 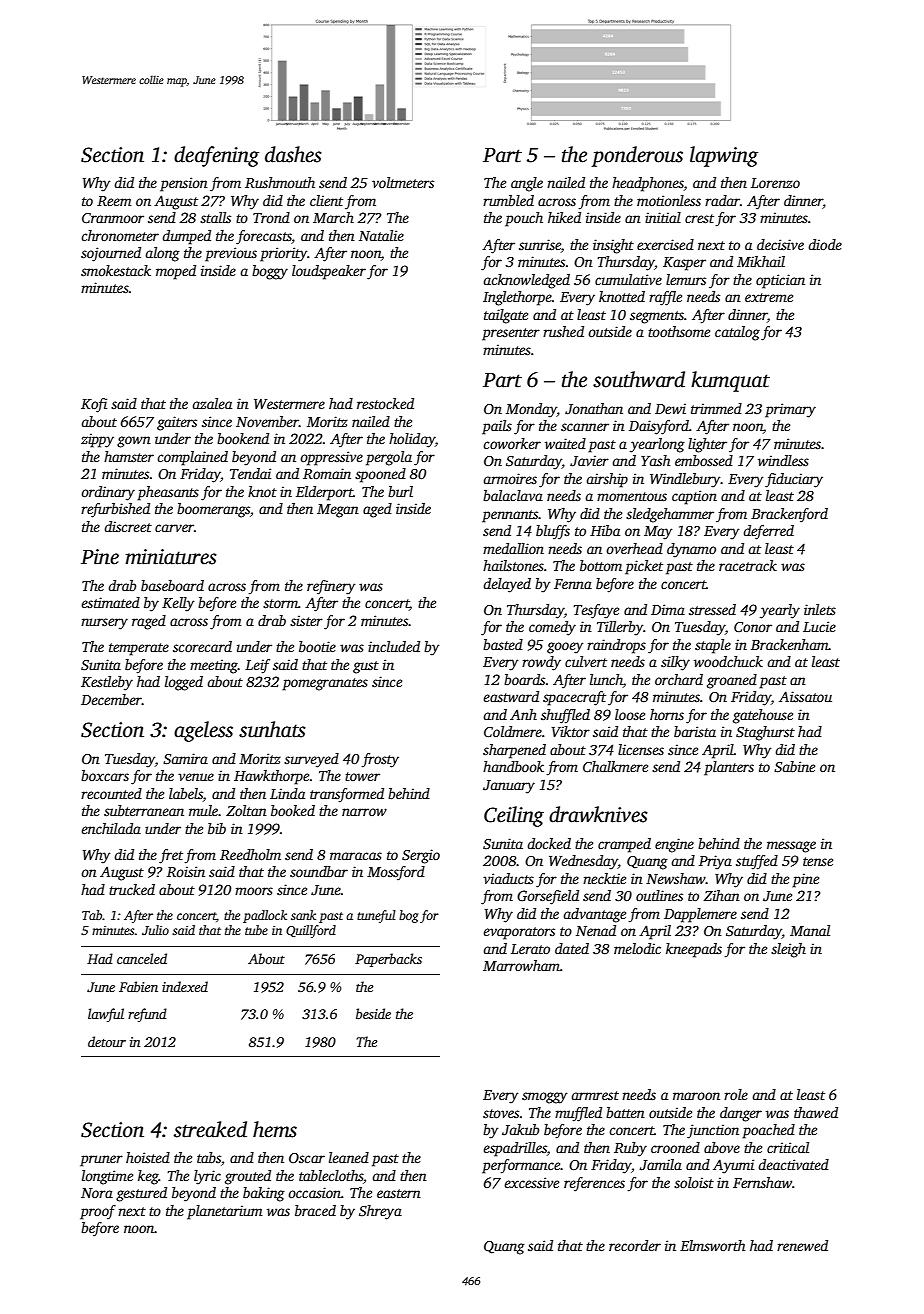 What do you see at coordinates (637, 156) in the image?
I see `ponderous` at bounding box center [637, 156].
